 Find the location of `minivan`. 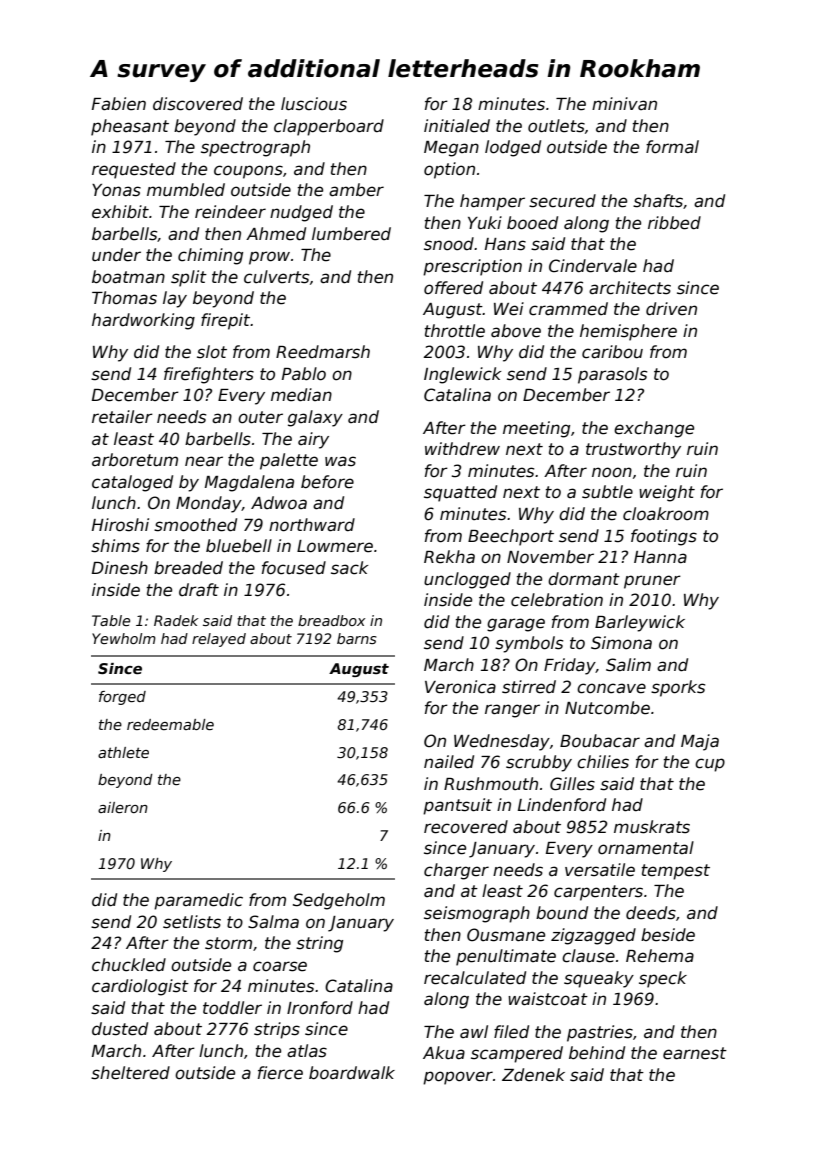

minivan is located at coordinates (624, 103).
